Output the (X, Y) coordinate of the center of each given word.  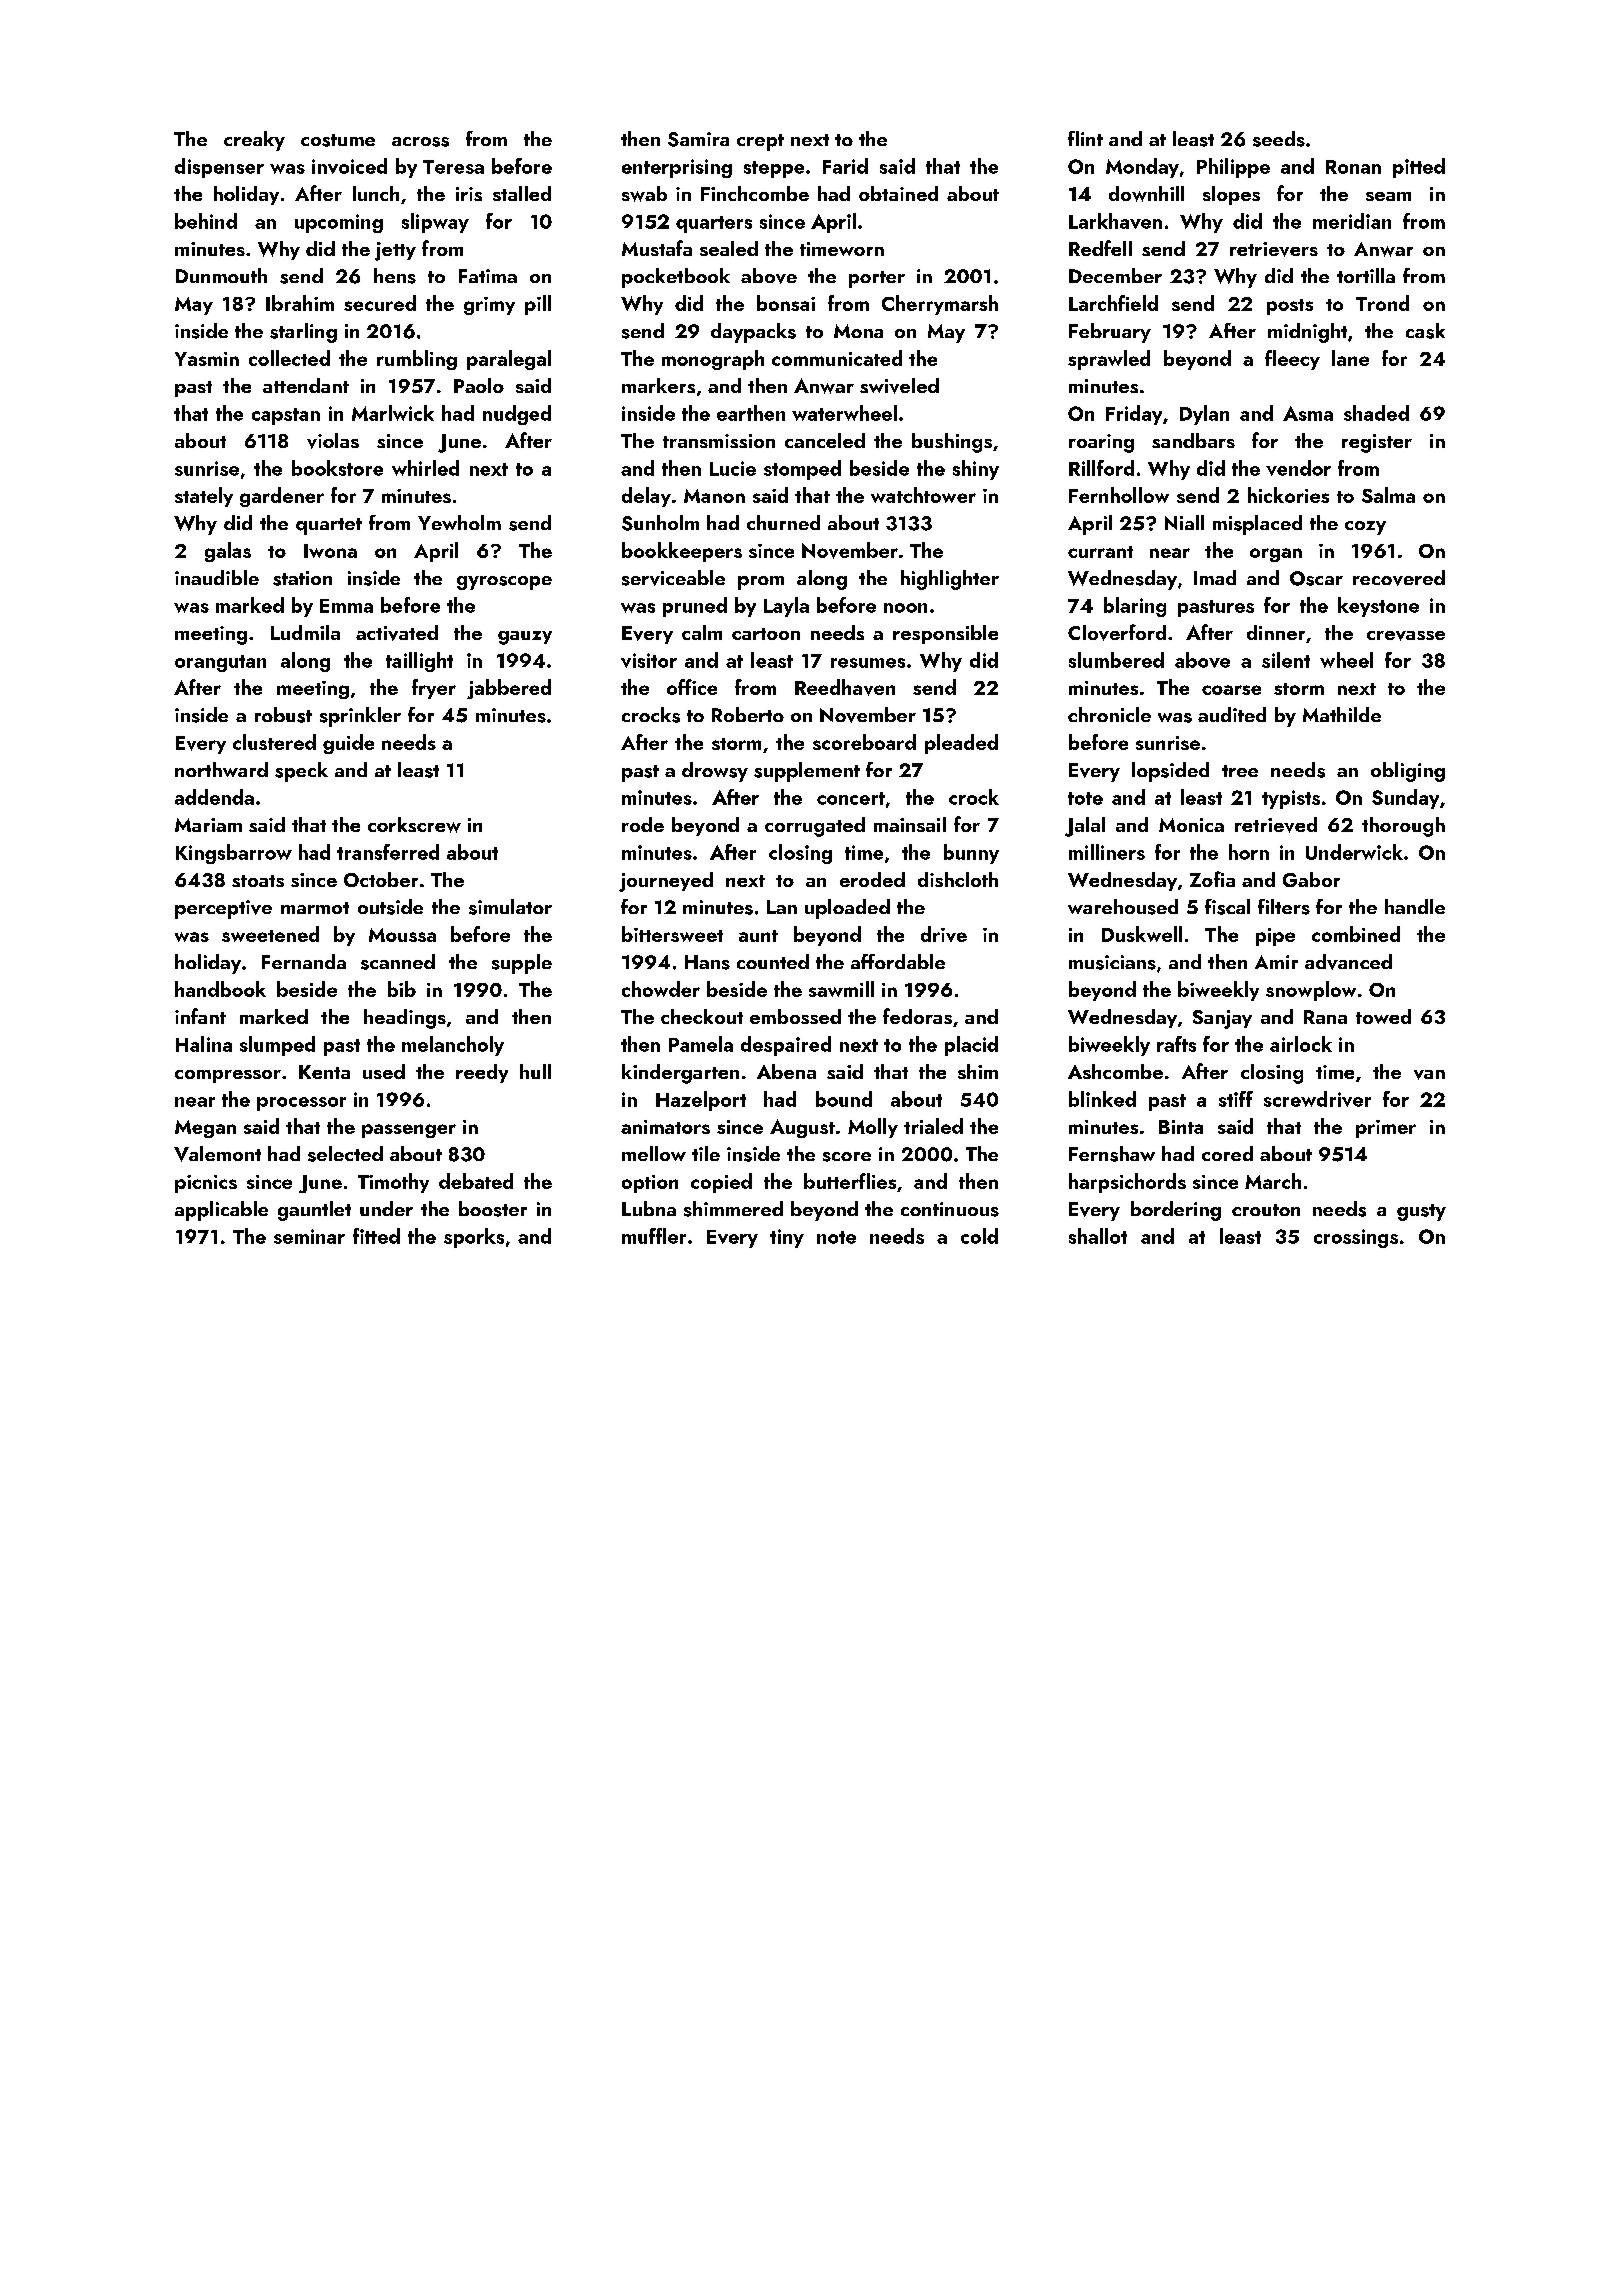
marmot (315, 908)
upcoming (339, 223)
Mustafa (657, 248)
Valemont (217, 1154)
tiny (787, 1238)
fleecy (1292, 360)
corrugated (815, 827)
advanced (1348, 962)
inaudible (217, 577)
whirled (425, 468)
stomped (802, 470)
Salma (1388, 495)
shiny (976, 470)
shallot (1098, 1236)
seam (1388, 196)
